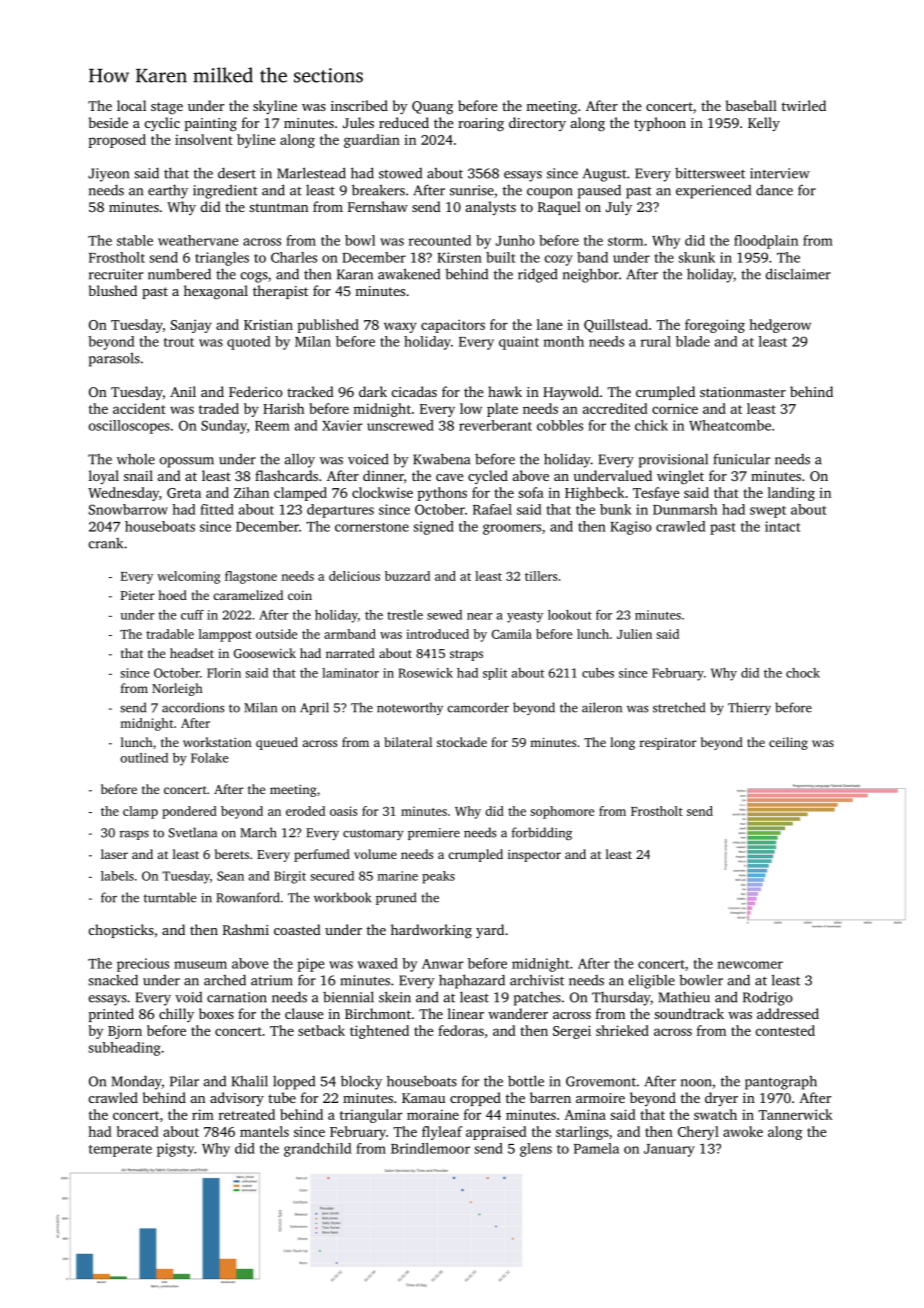 The height and width of the image is (1308, 924). I want to click on chock, so click(803, 673).
